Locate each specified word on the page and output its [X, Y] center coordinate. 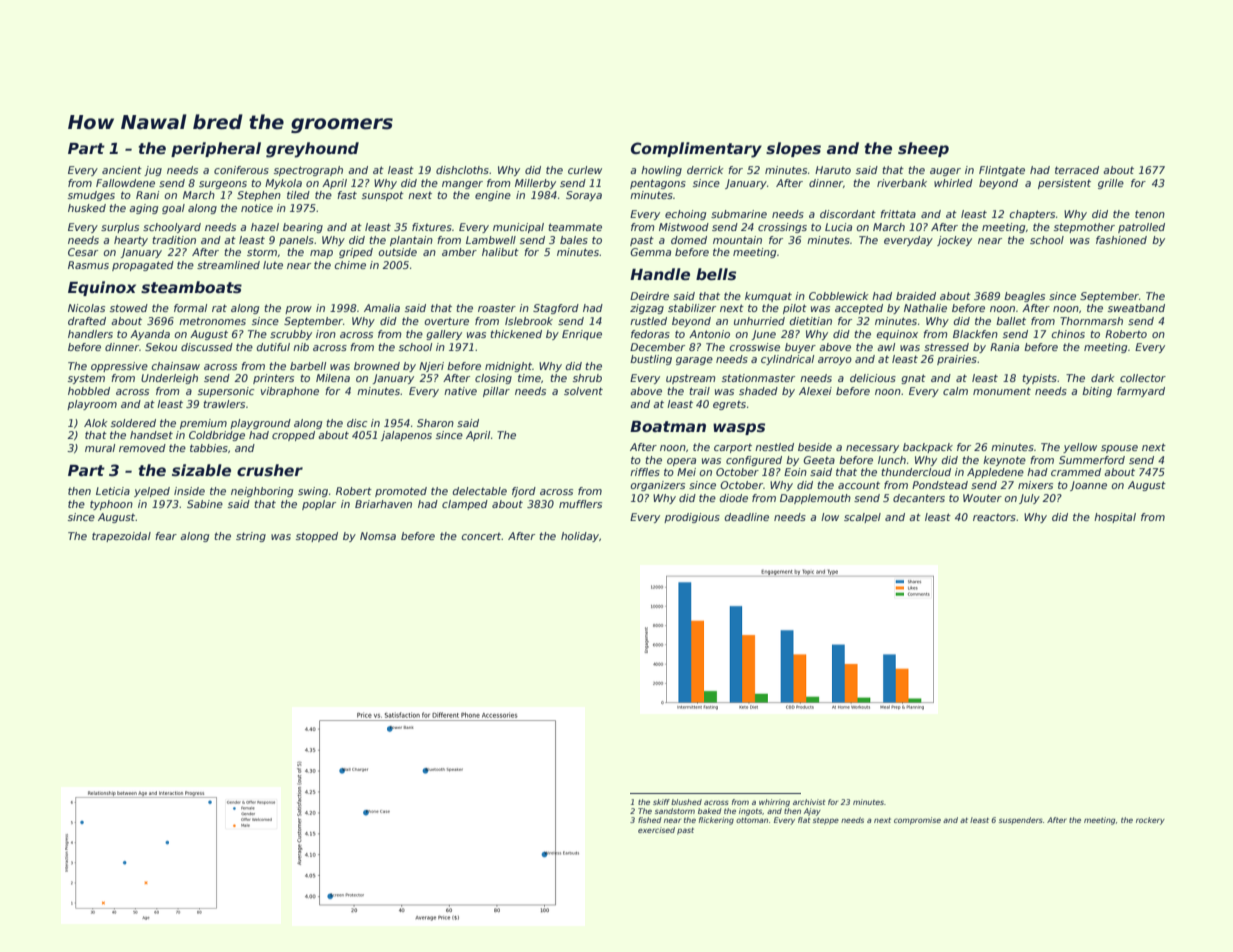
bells [716, 274]
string [251, 537]
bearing [303, 228]
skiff [661, 802]
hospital [1115, 518]
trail [699, 391]
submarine [739, 214]
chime [350, 265]
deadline [747, 517]
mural [100, 448]
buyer [800, 348]
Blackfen [975, 334]
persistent [1064, 184]
